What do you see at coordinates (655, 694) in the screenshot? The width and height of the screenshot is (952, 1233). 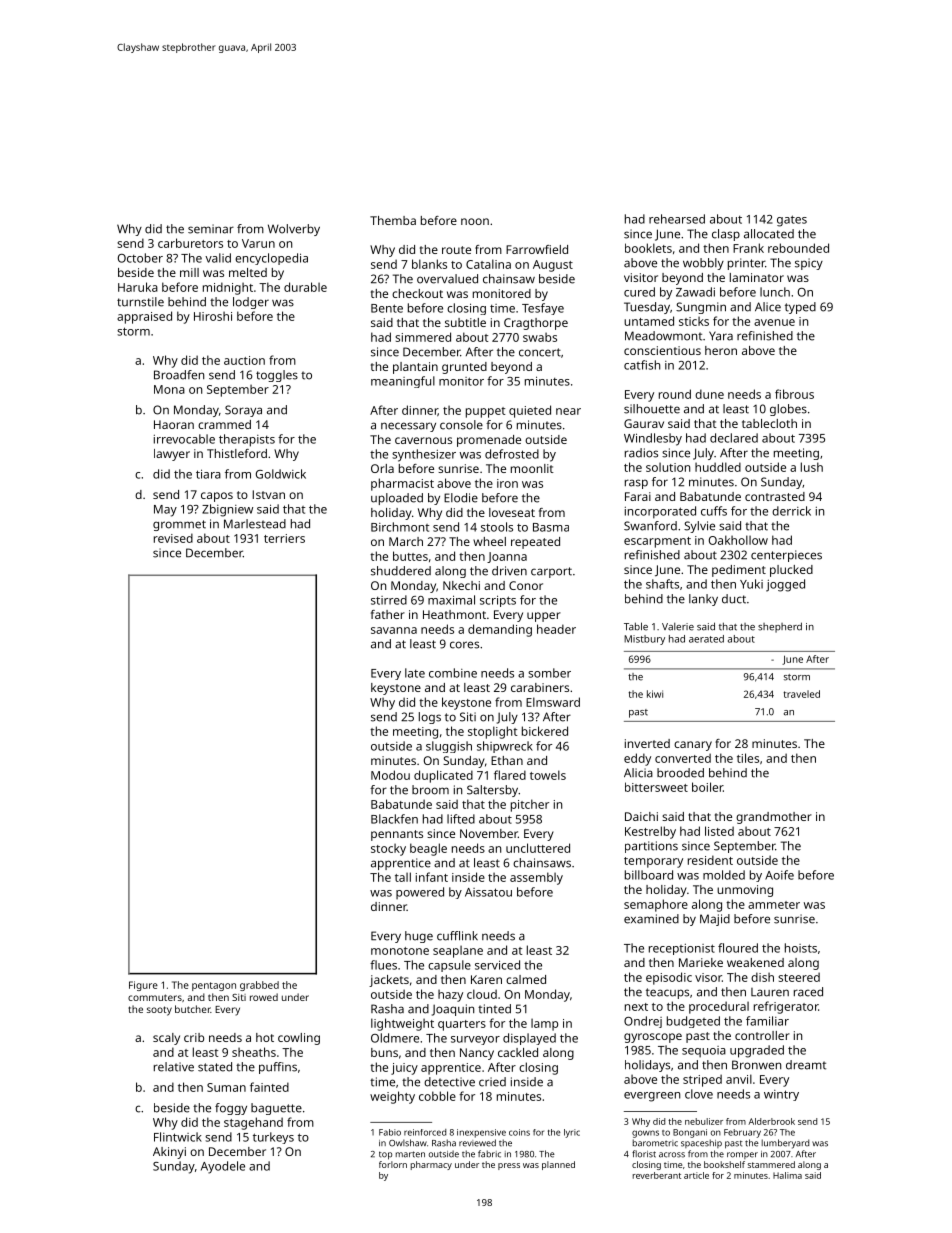 I see `kiwi` at bounding box center [655, 694].
